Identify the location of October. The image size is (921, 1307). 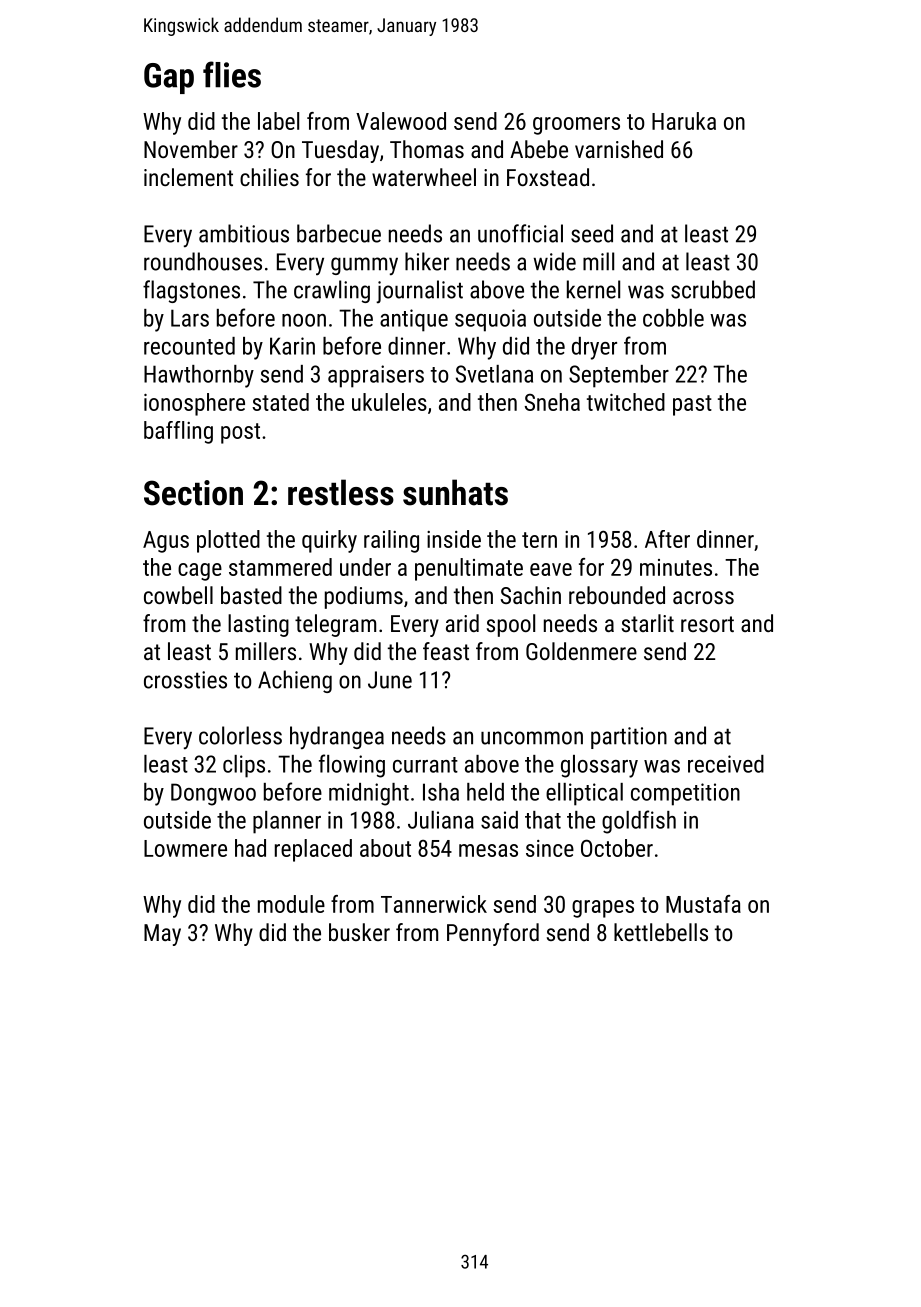
(617, 848).
